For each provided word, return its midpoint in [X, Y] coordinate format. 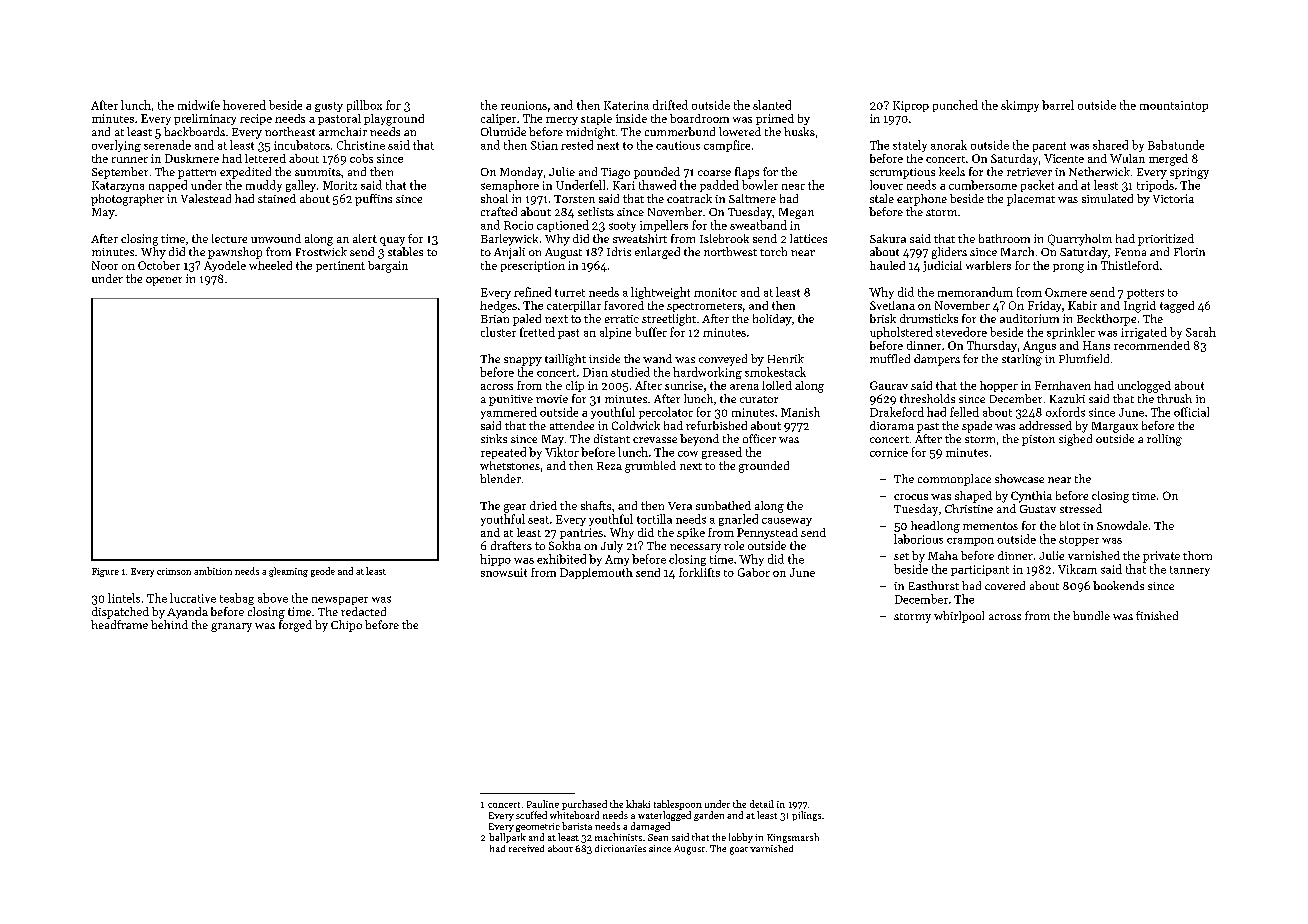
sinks [494, 438]
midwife [199, 105]
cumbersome [983, 185]
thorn [1197, 555]
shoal [494, 198]
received [526, 848]
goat [739, 851]
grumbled [650, 467]
